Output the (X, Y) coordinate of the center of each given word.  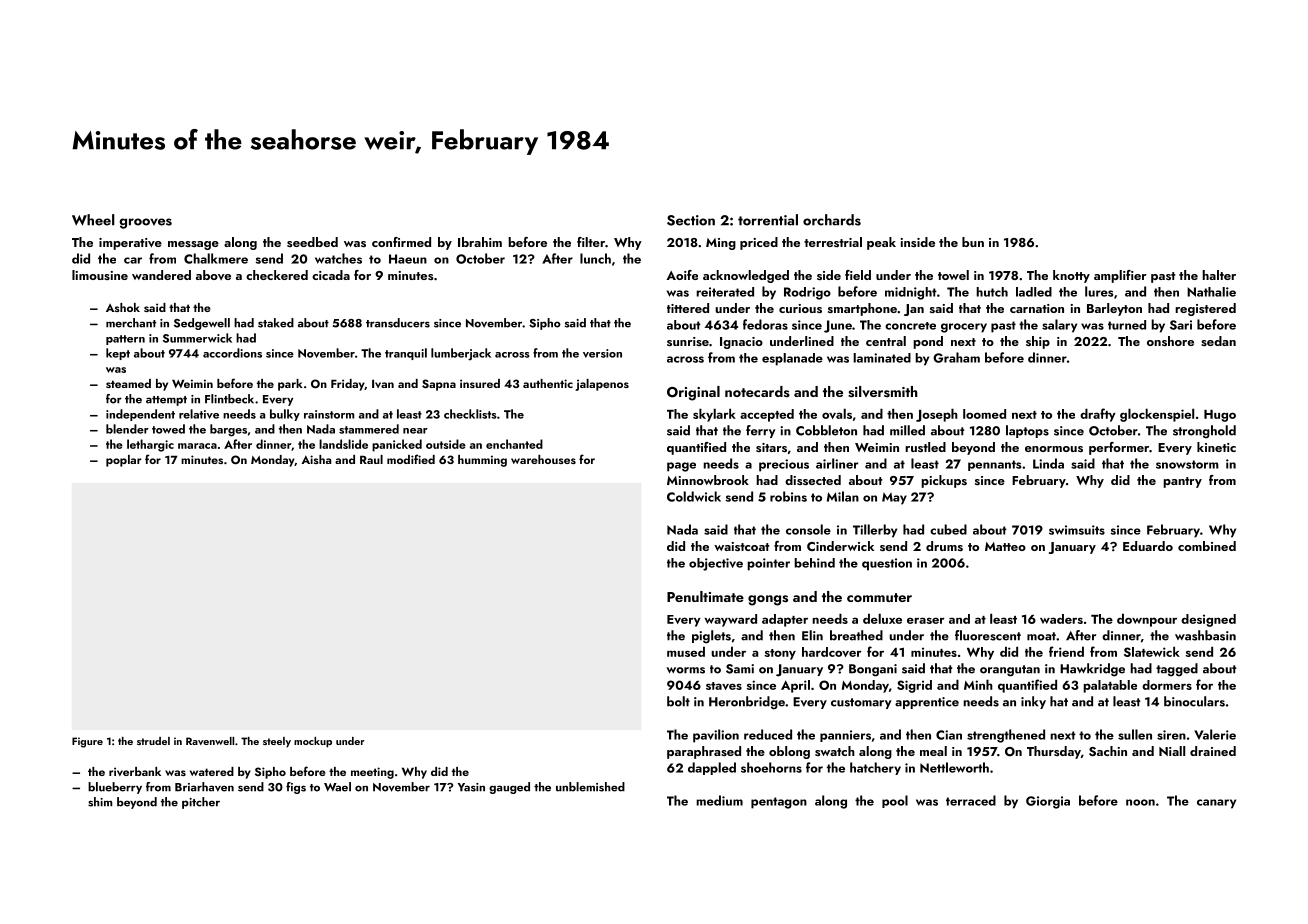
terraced (971, 800)
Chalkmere (216, 258)
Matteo (1005, 546)
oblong (789, 752)
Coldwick (694, 496)
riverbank (135, 771)
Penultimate (705, 596)
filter (591, 242)
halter (1219, 275)
